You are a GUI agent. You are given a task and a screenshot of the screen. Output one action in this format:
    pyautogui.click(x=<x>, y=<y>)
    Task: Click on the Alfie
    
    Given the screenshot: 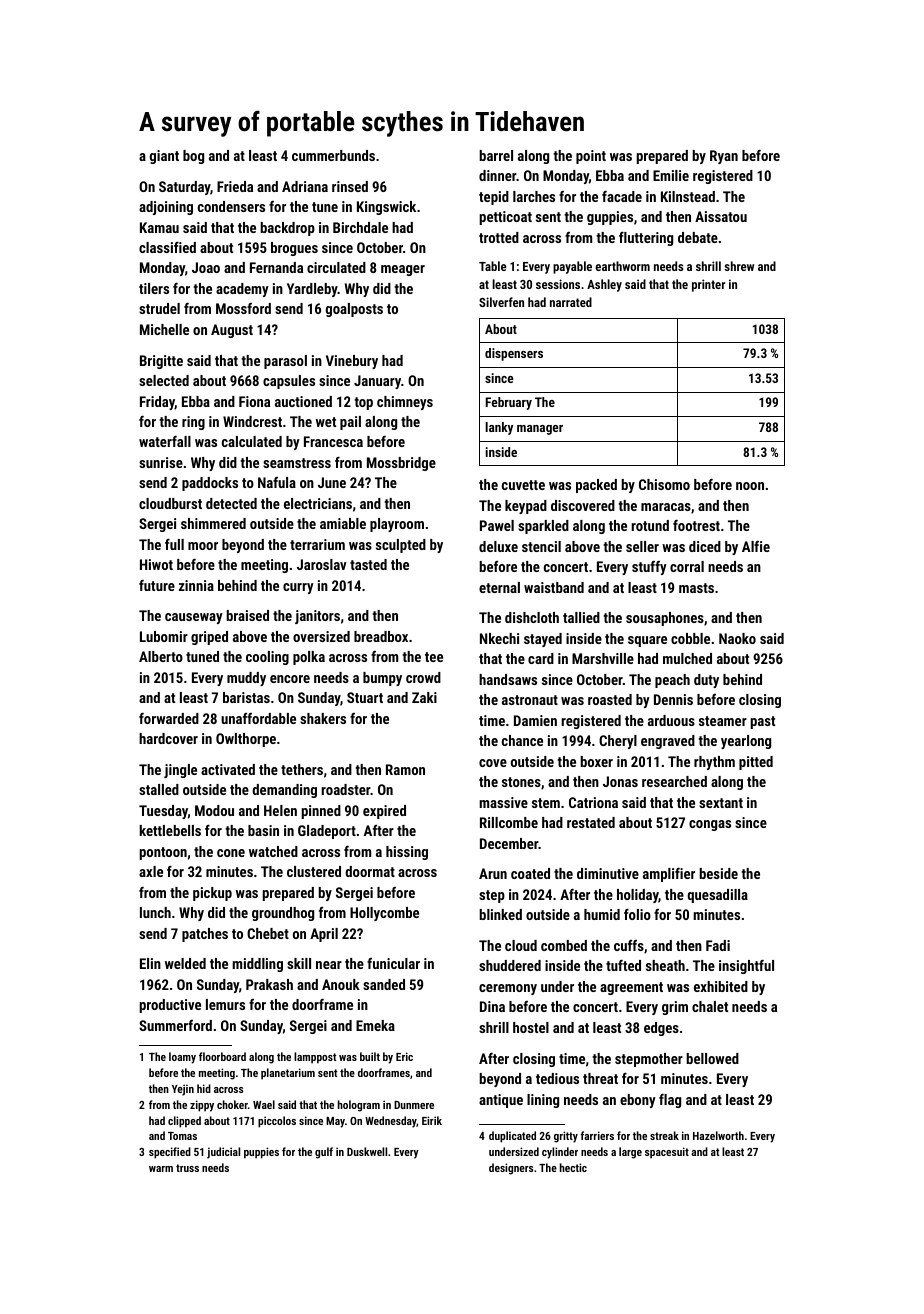 What is the action you would take?
    pyautogui.click(x=756, y=546)
